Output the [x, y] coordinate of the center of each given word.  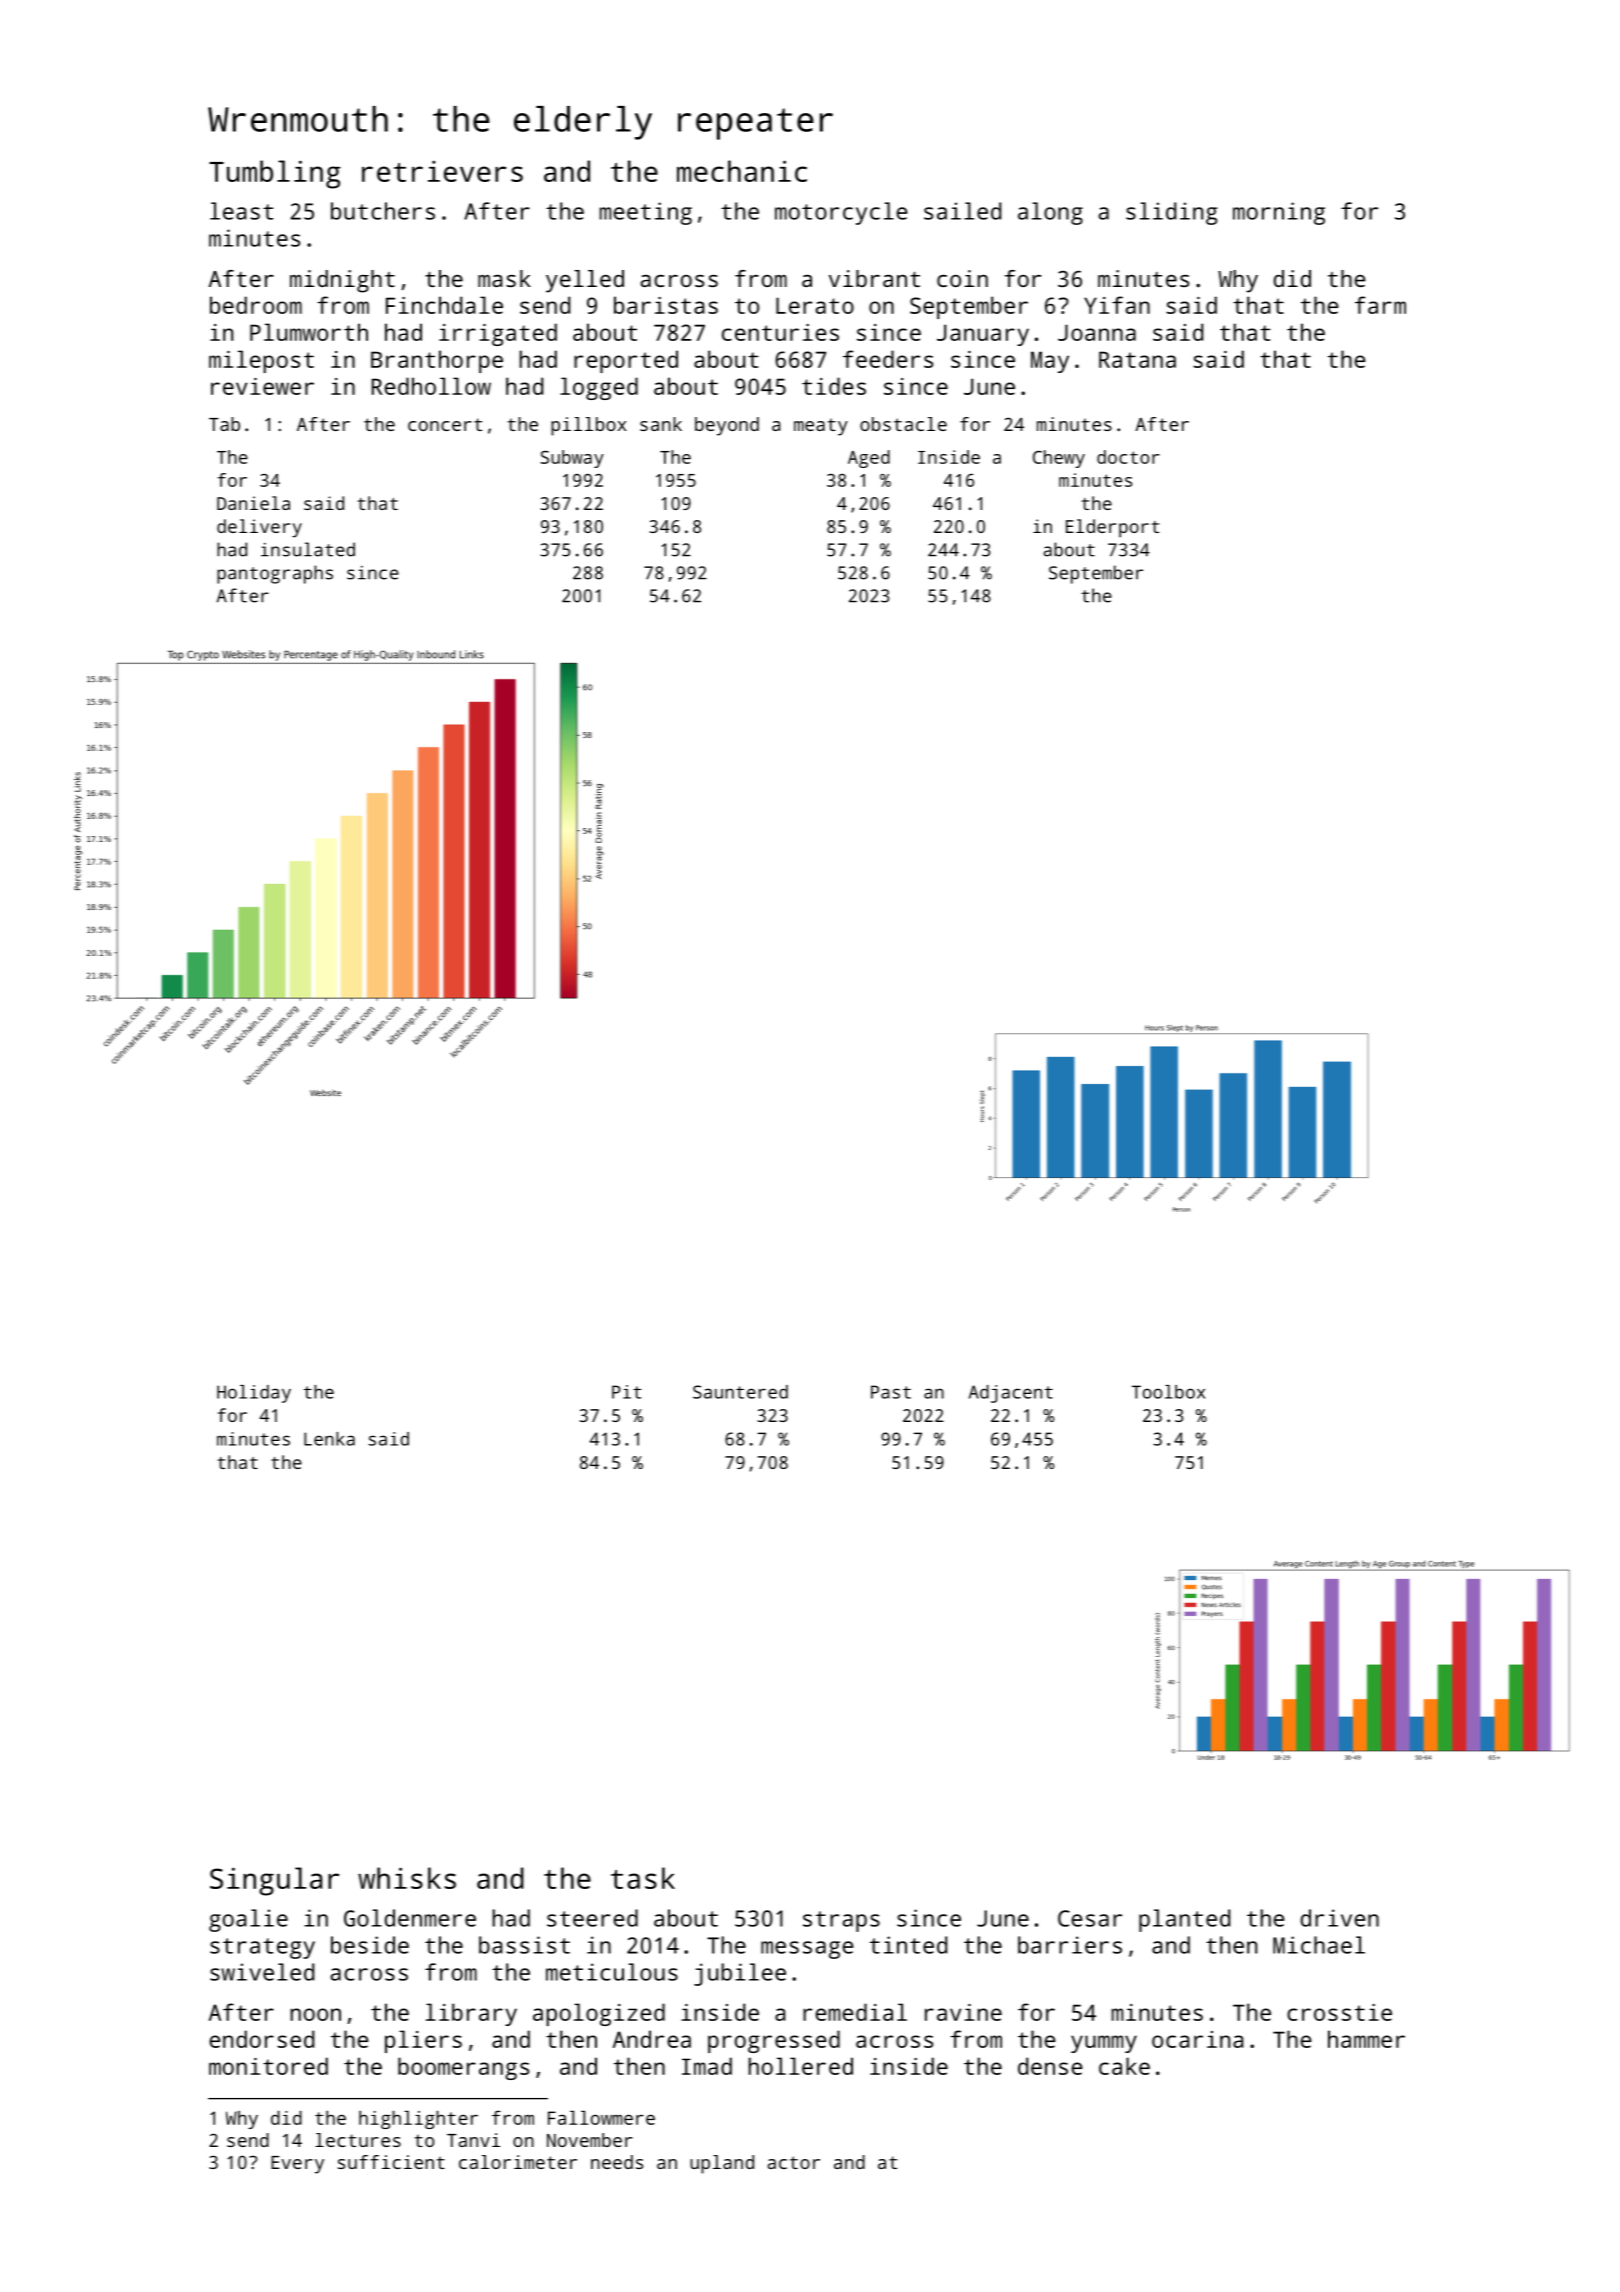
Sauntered [740, 1392]
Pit [627, 1392]
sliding [1172, 213]
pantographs [275, 574]
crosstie [1339, 2012]
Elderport [1112, 528]
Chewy [1059, 459]
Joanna [1097, 332]
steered [592, 1918]
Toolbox [1168, 1392]
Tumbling [275, 174]
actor [794, 2162]
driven [1340, 1918]
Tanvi [473, 2140]
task [643, 1878]
